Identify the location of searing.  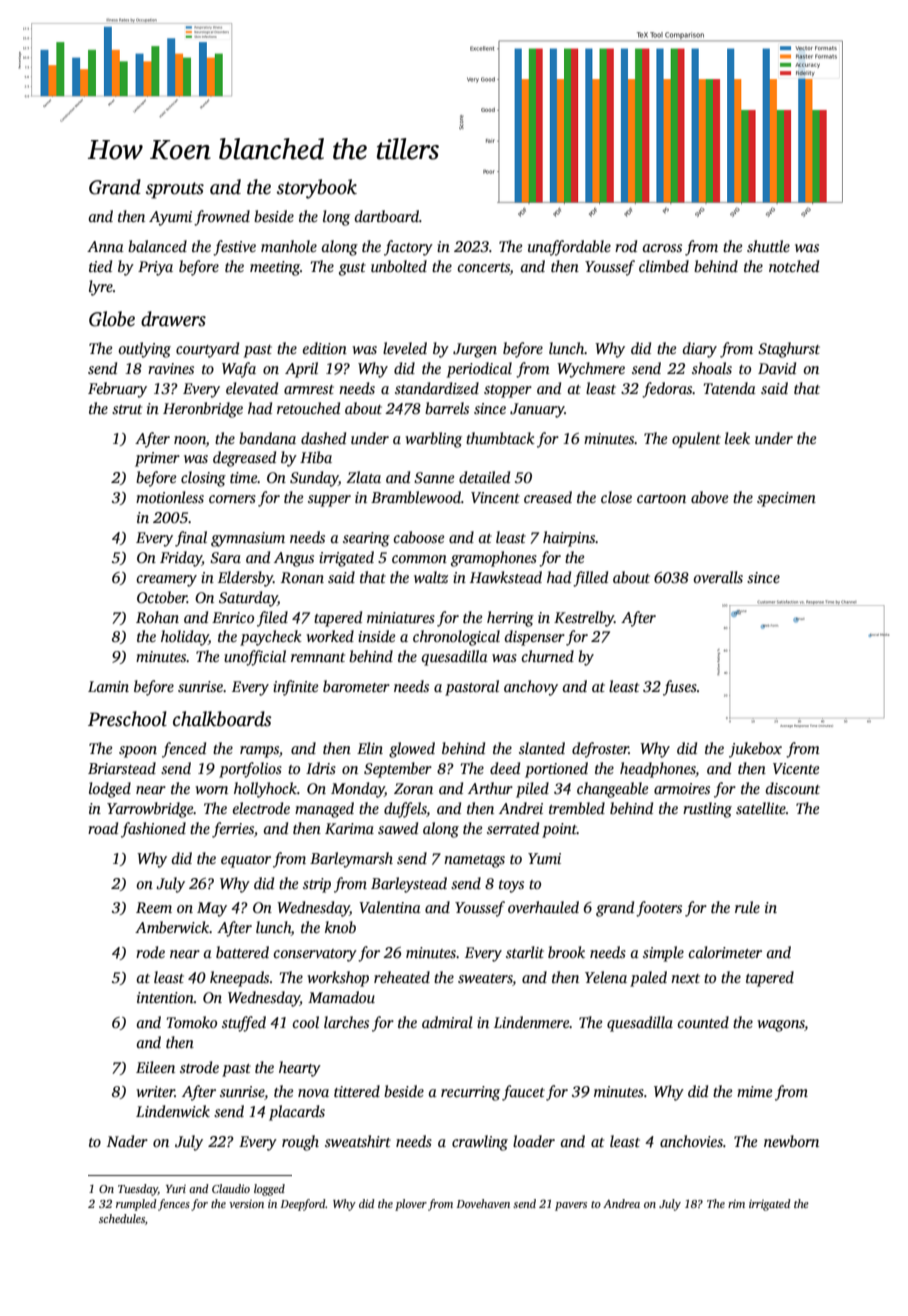
(366, 539).
